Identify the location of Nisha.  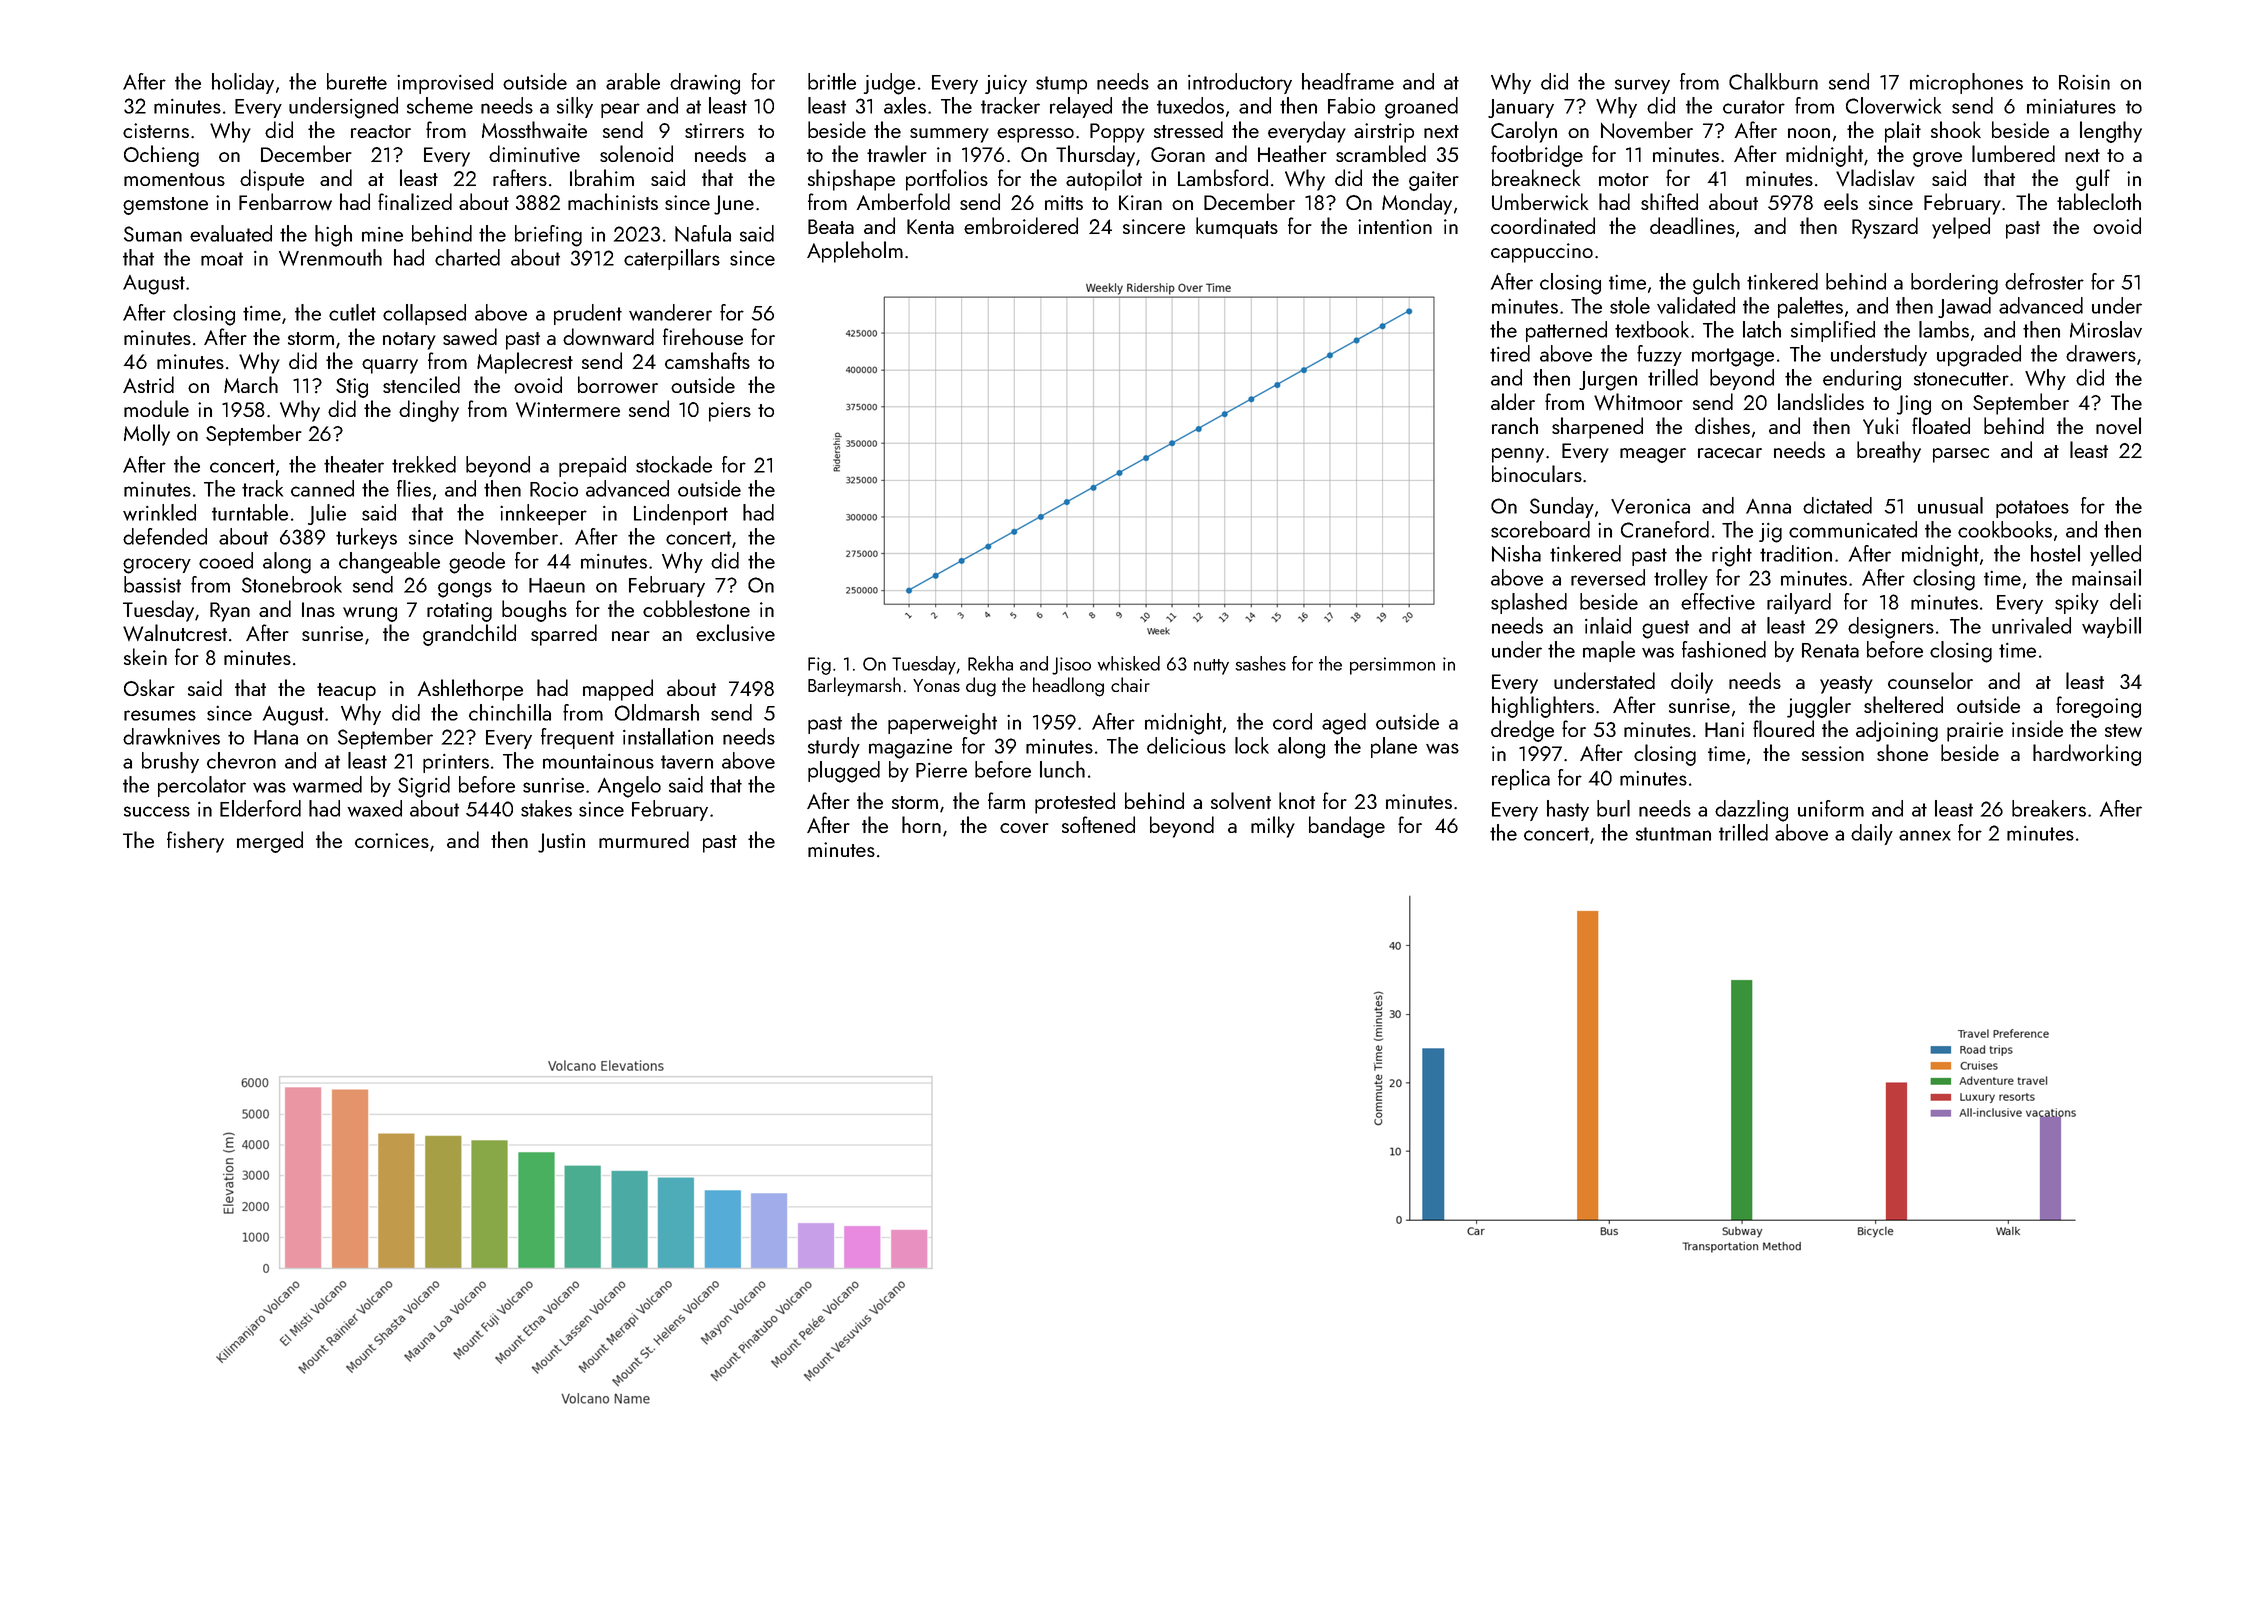
(1516, 553).
